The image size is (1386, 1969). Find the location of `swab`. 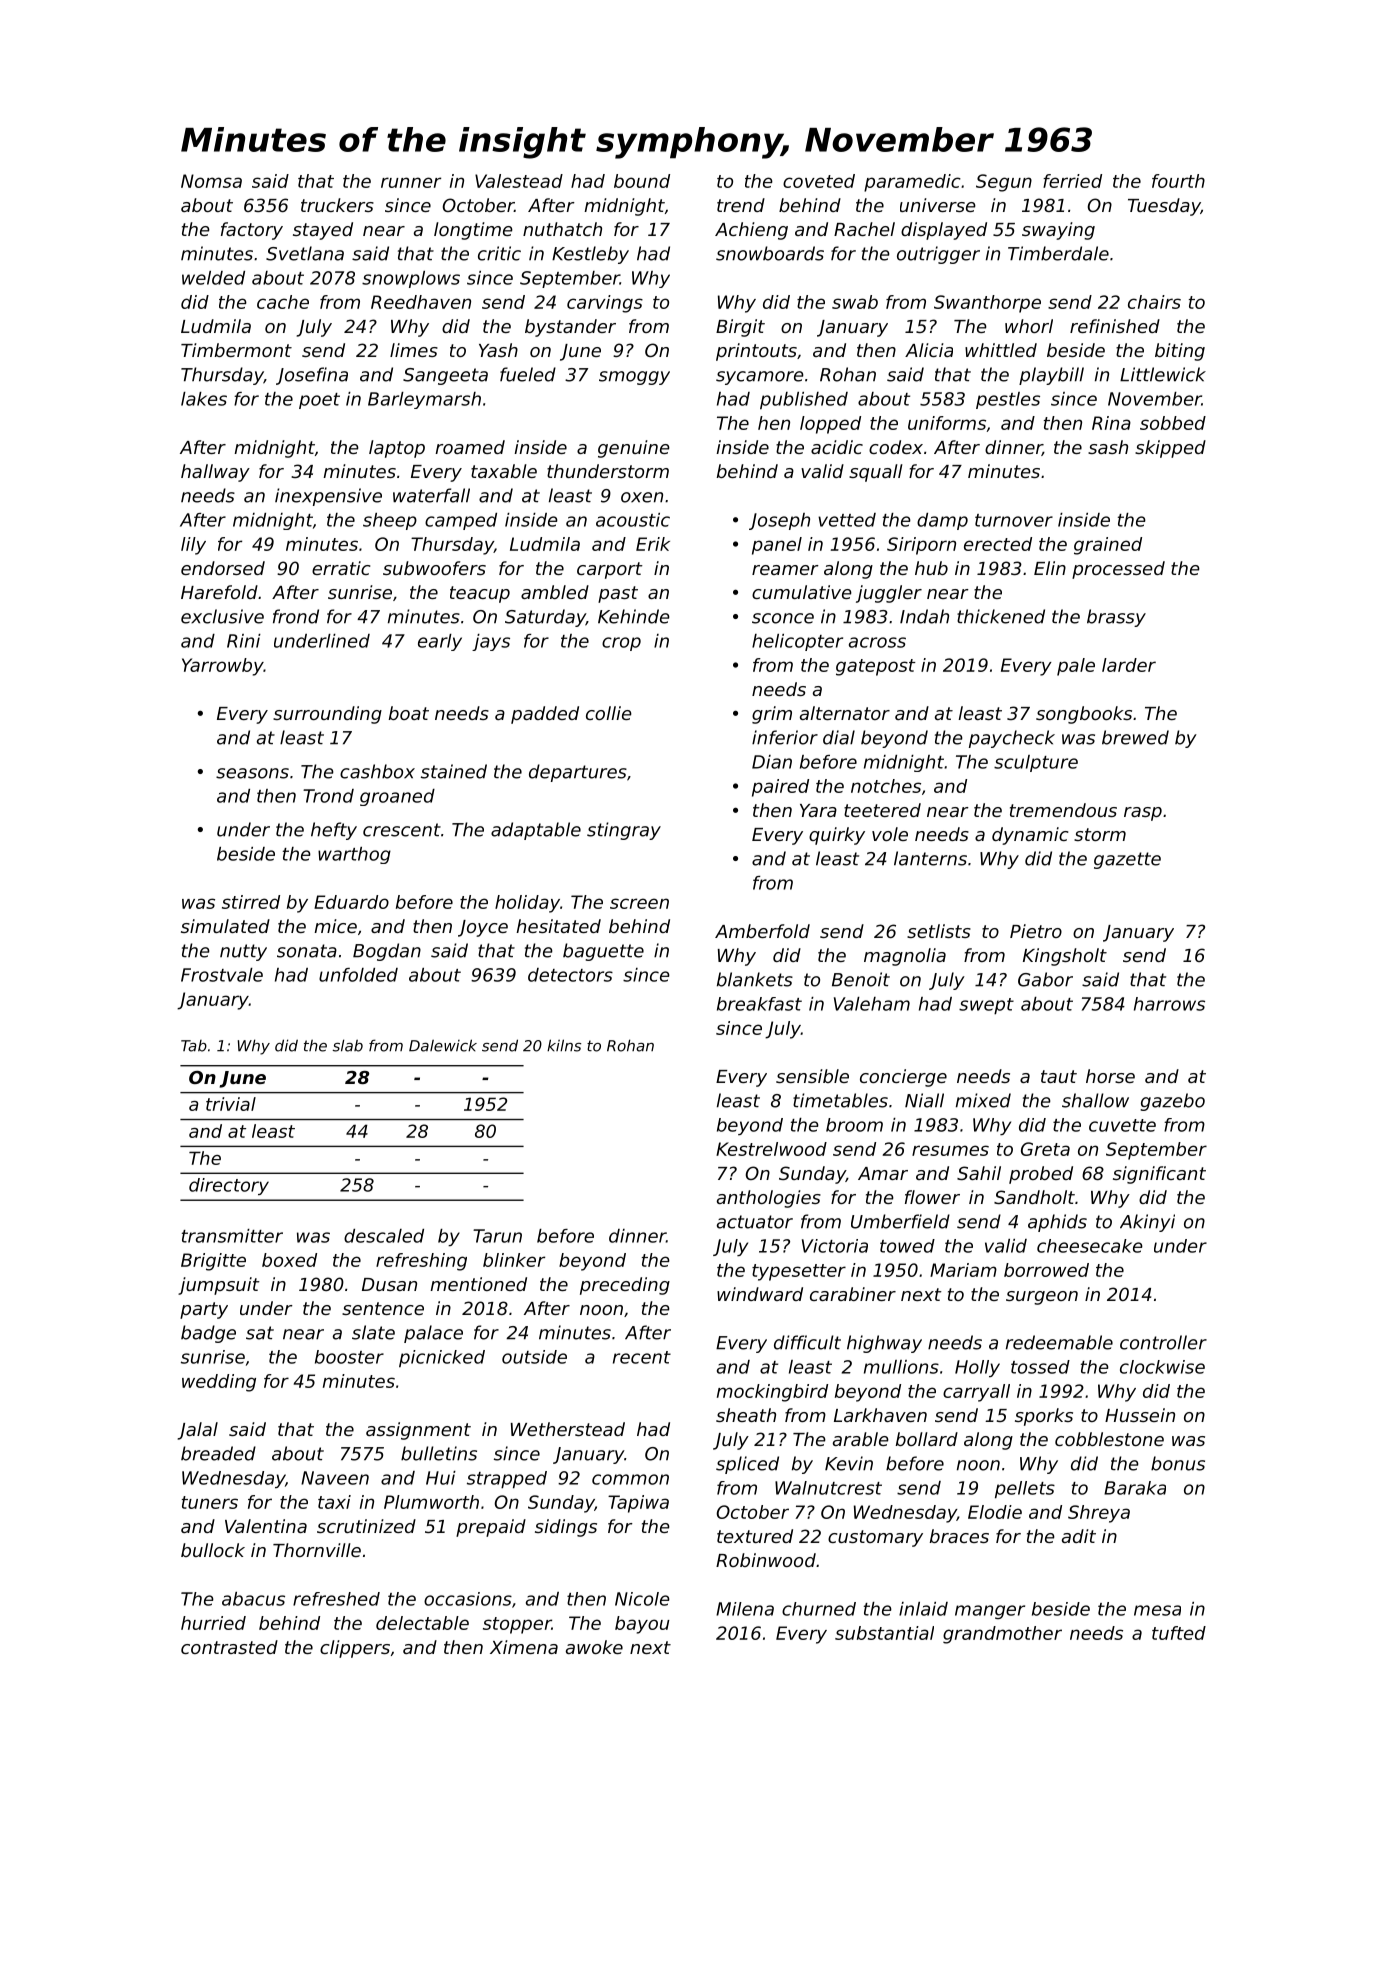

swab is located at coordinates (855, 302).
